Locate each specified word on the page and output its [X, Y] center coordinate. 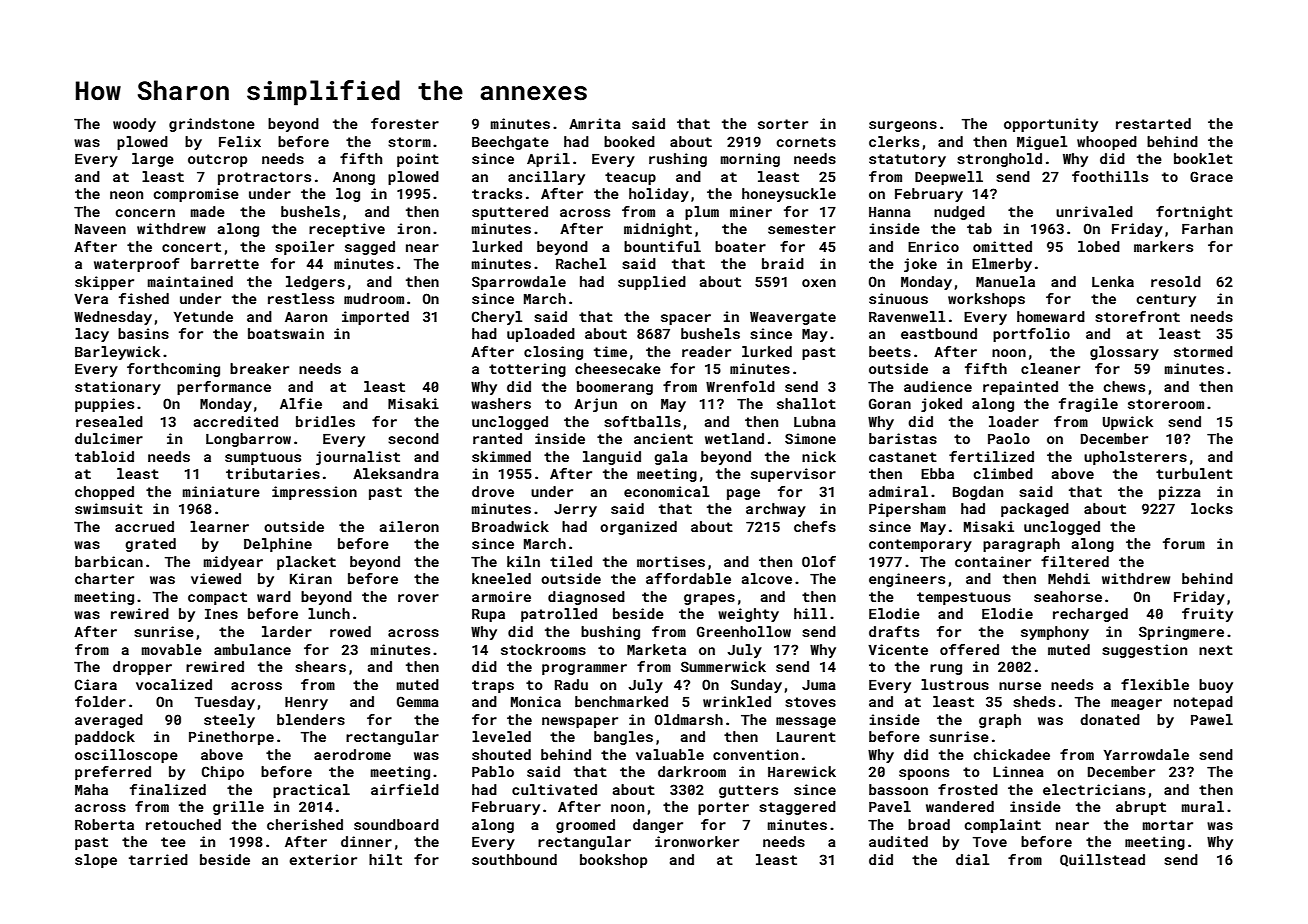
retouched [183, 824]
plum [702, 213]
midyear [233, 563]
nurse [1020, 686]
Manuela [1005, 281]
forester [405, 123]
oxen [819, 283]
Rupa [488, 615]
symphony [1055, 633]
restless [301, 298]
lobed [1099, 246]
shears [320, 666]
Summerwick [723, 666]
